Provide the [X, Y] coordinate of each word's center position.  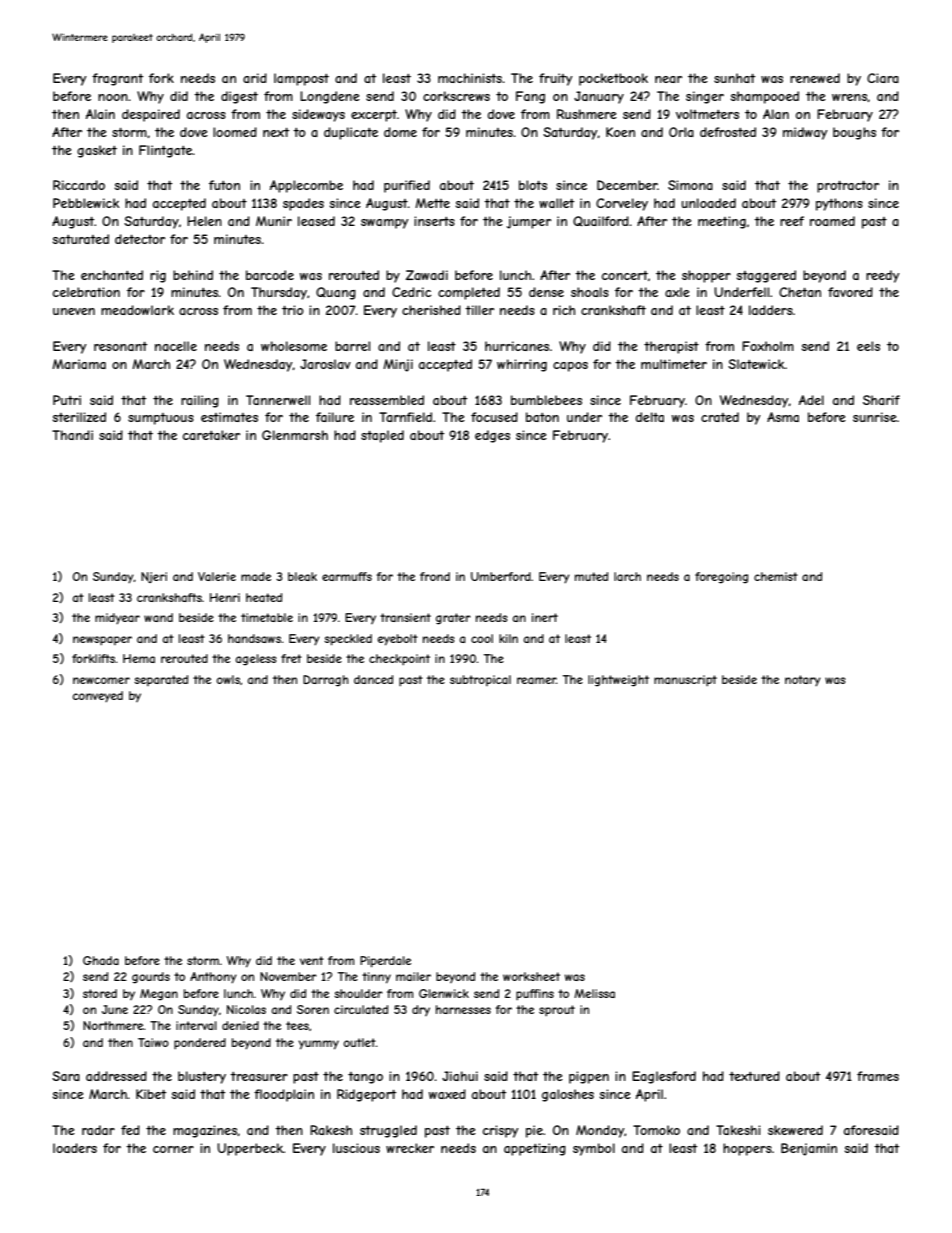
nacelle [176, 346]
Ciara [883, 78]
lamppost [301, 79]
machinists [470, 78]
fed [130, 1130]
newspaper [102, 641]
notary [803, 681]
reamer [536, 680]
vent [312, 960]
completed [469, 293]
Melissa [594, 993]
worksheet [531, 976]
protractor [848, 187]
